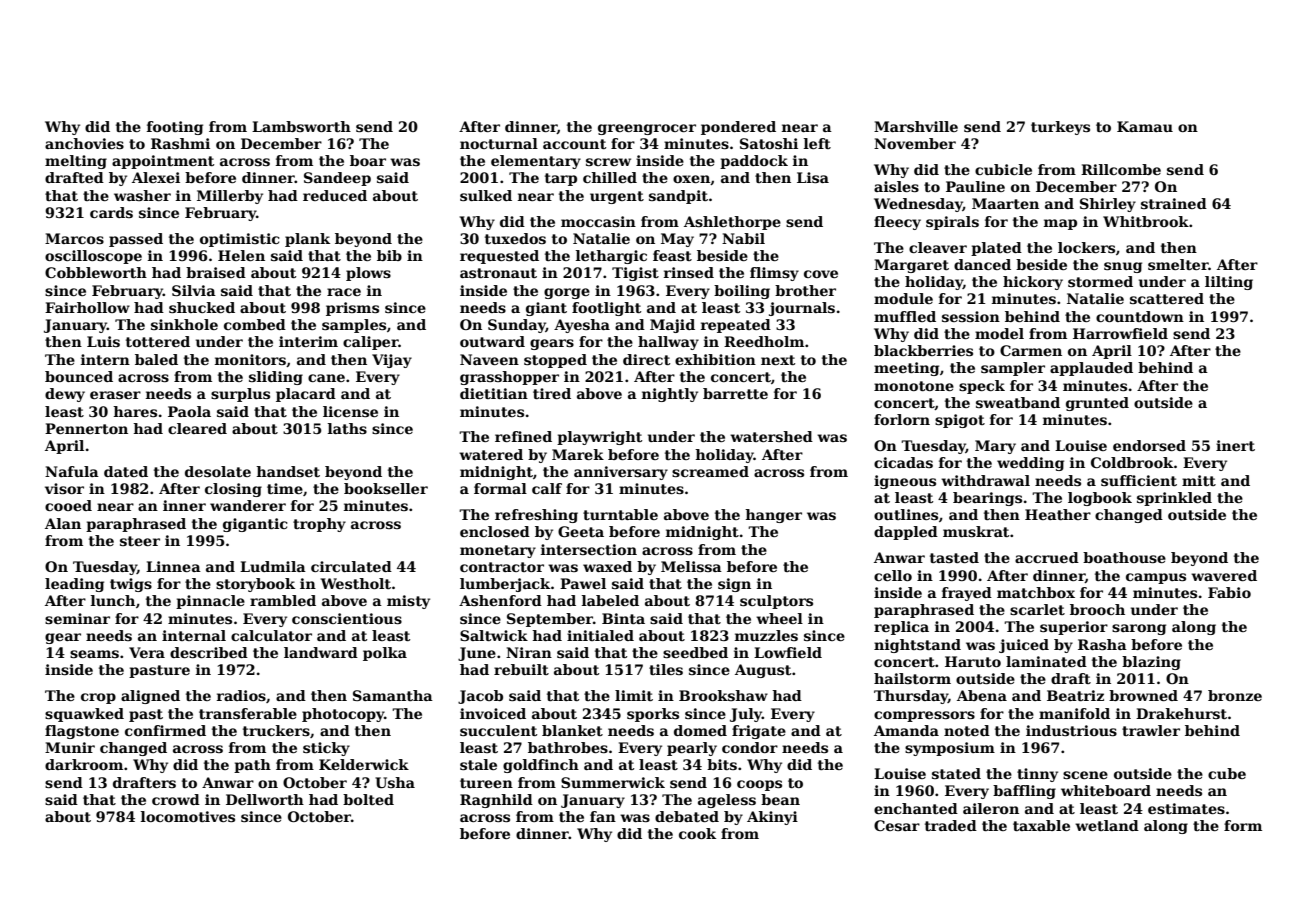 The width and height of the page is (1308, 924). I want to click on lilting, so click(1229, 283).
